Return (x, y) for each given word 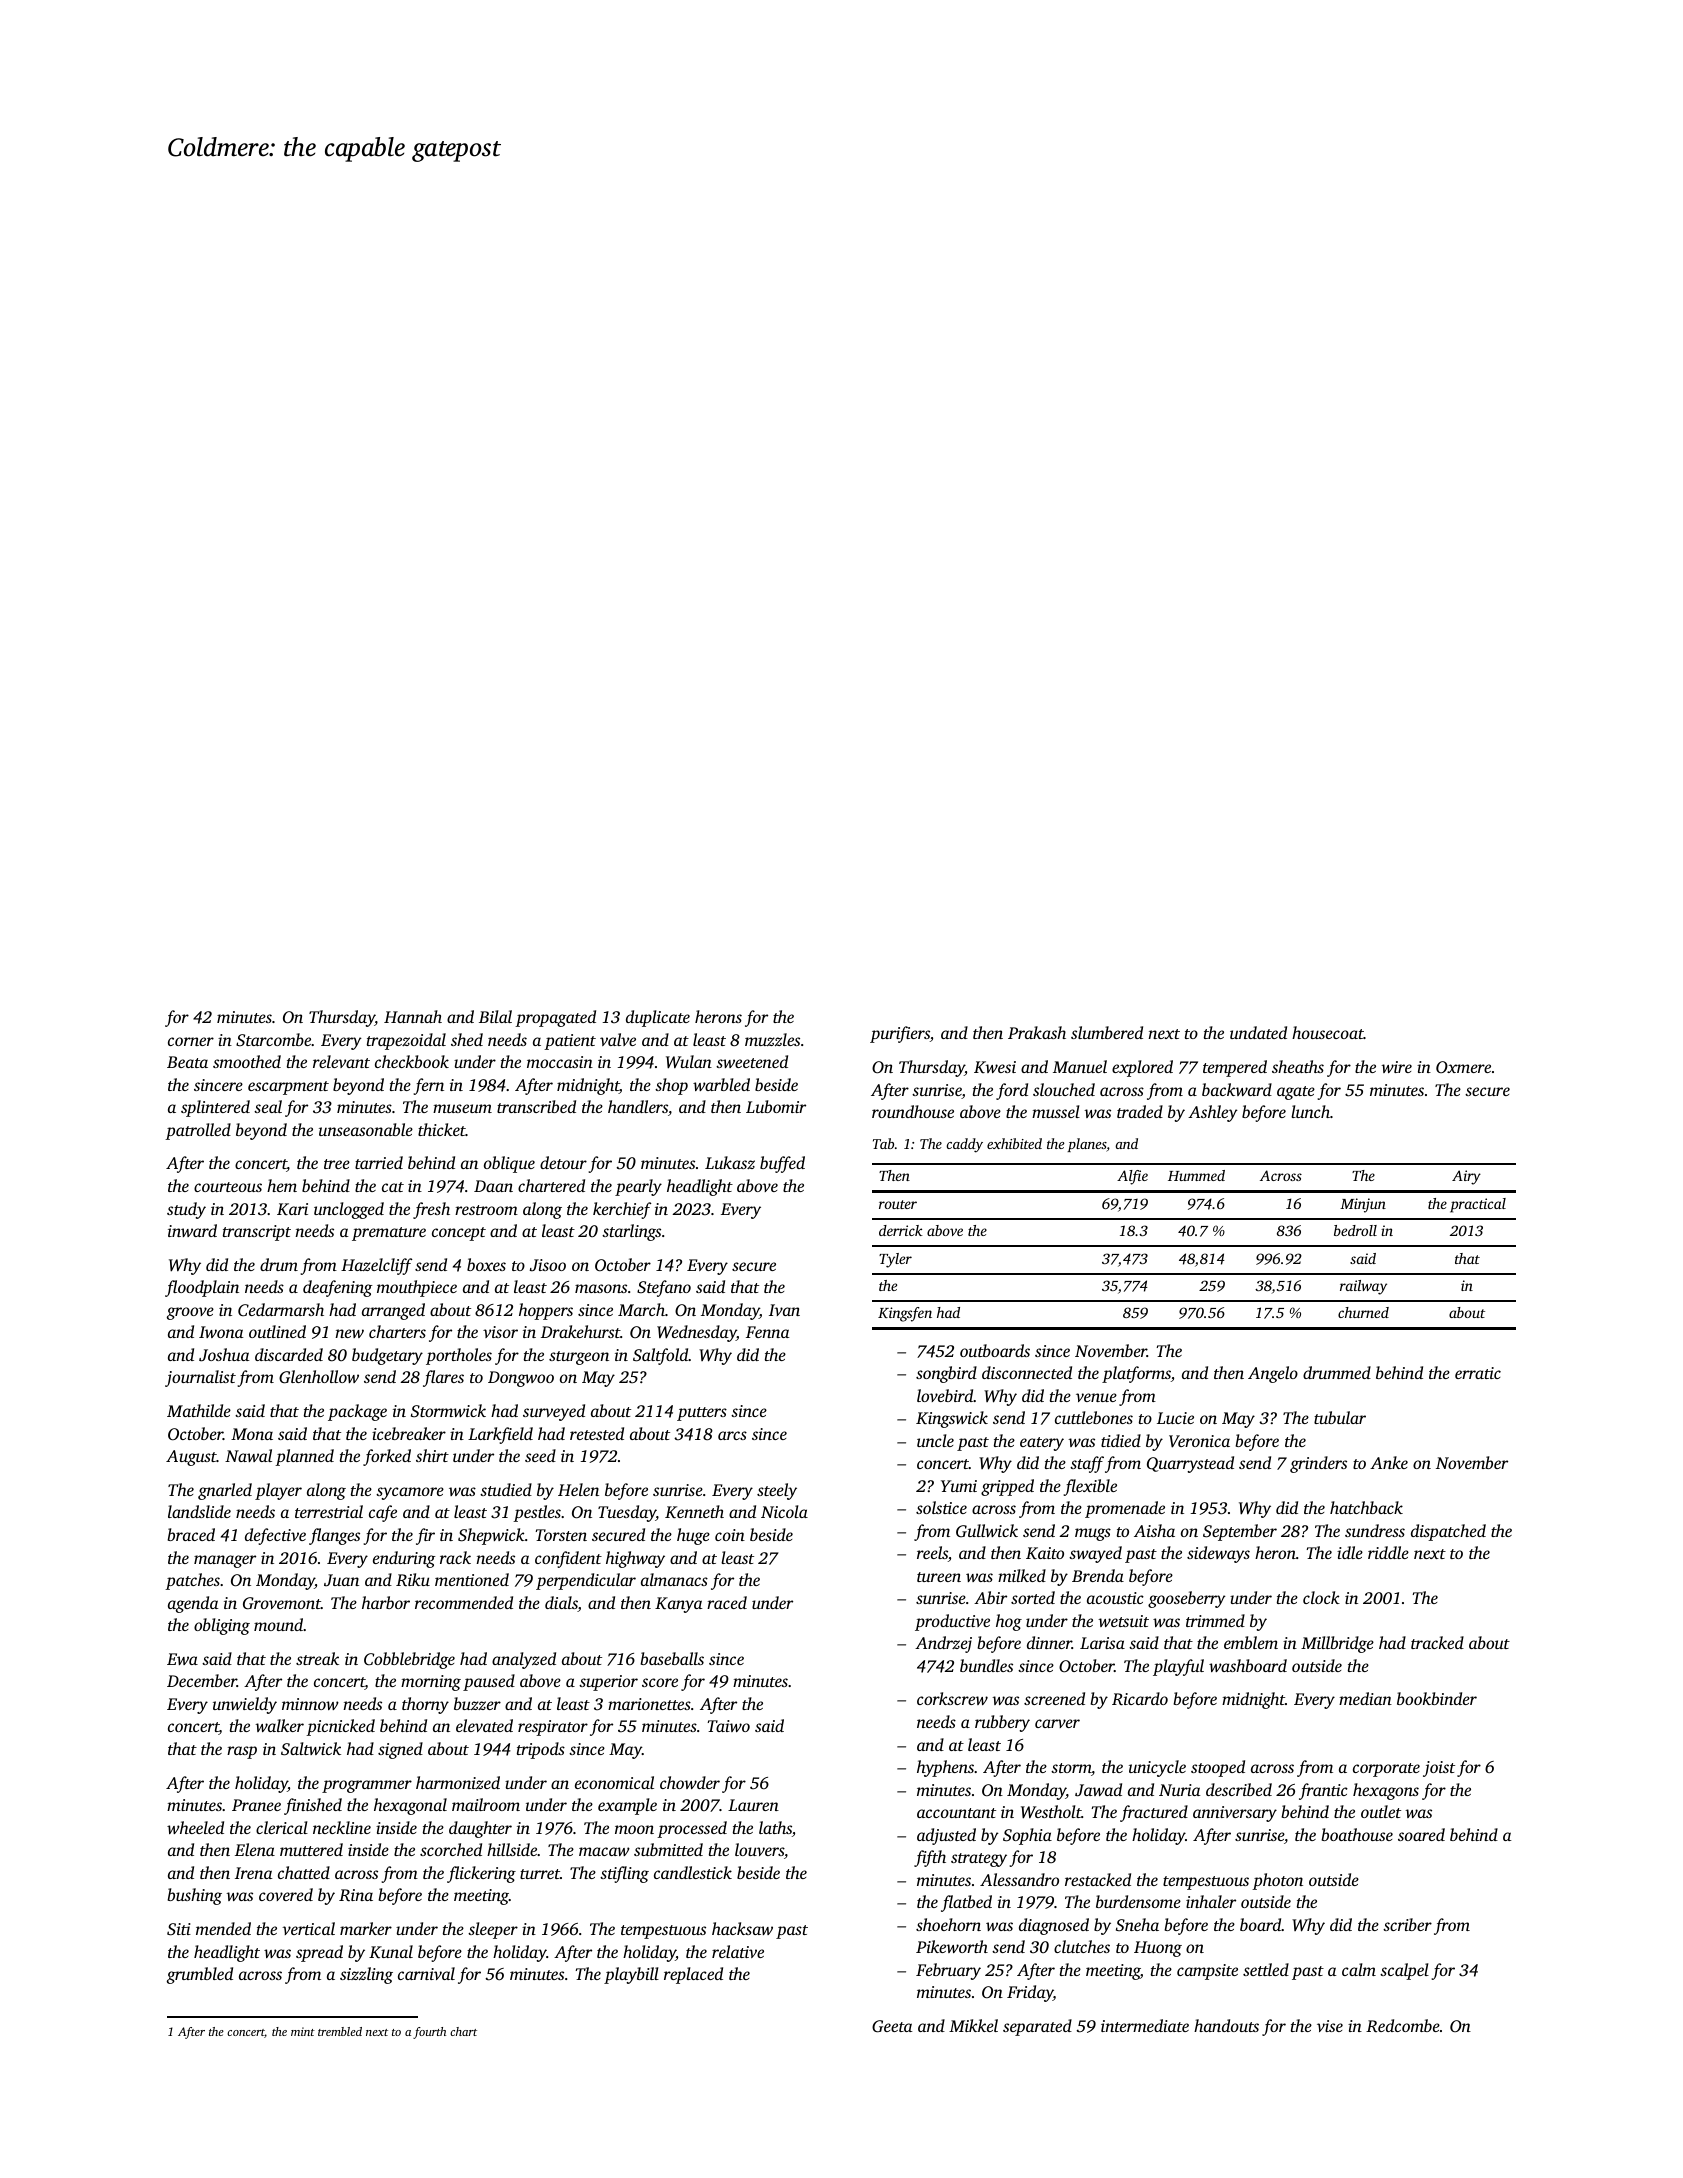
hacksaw (742, 1928)
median (1365, 1698)
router (898, 1204)
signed (400, 1750)
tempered (1235, 1068)
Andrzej (943, 1644)
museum (462, 1108)
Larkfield (500, 1435)
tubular (1340, 1417)
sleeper (493, 1930)
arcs (732, 1435)
